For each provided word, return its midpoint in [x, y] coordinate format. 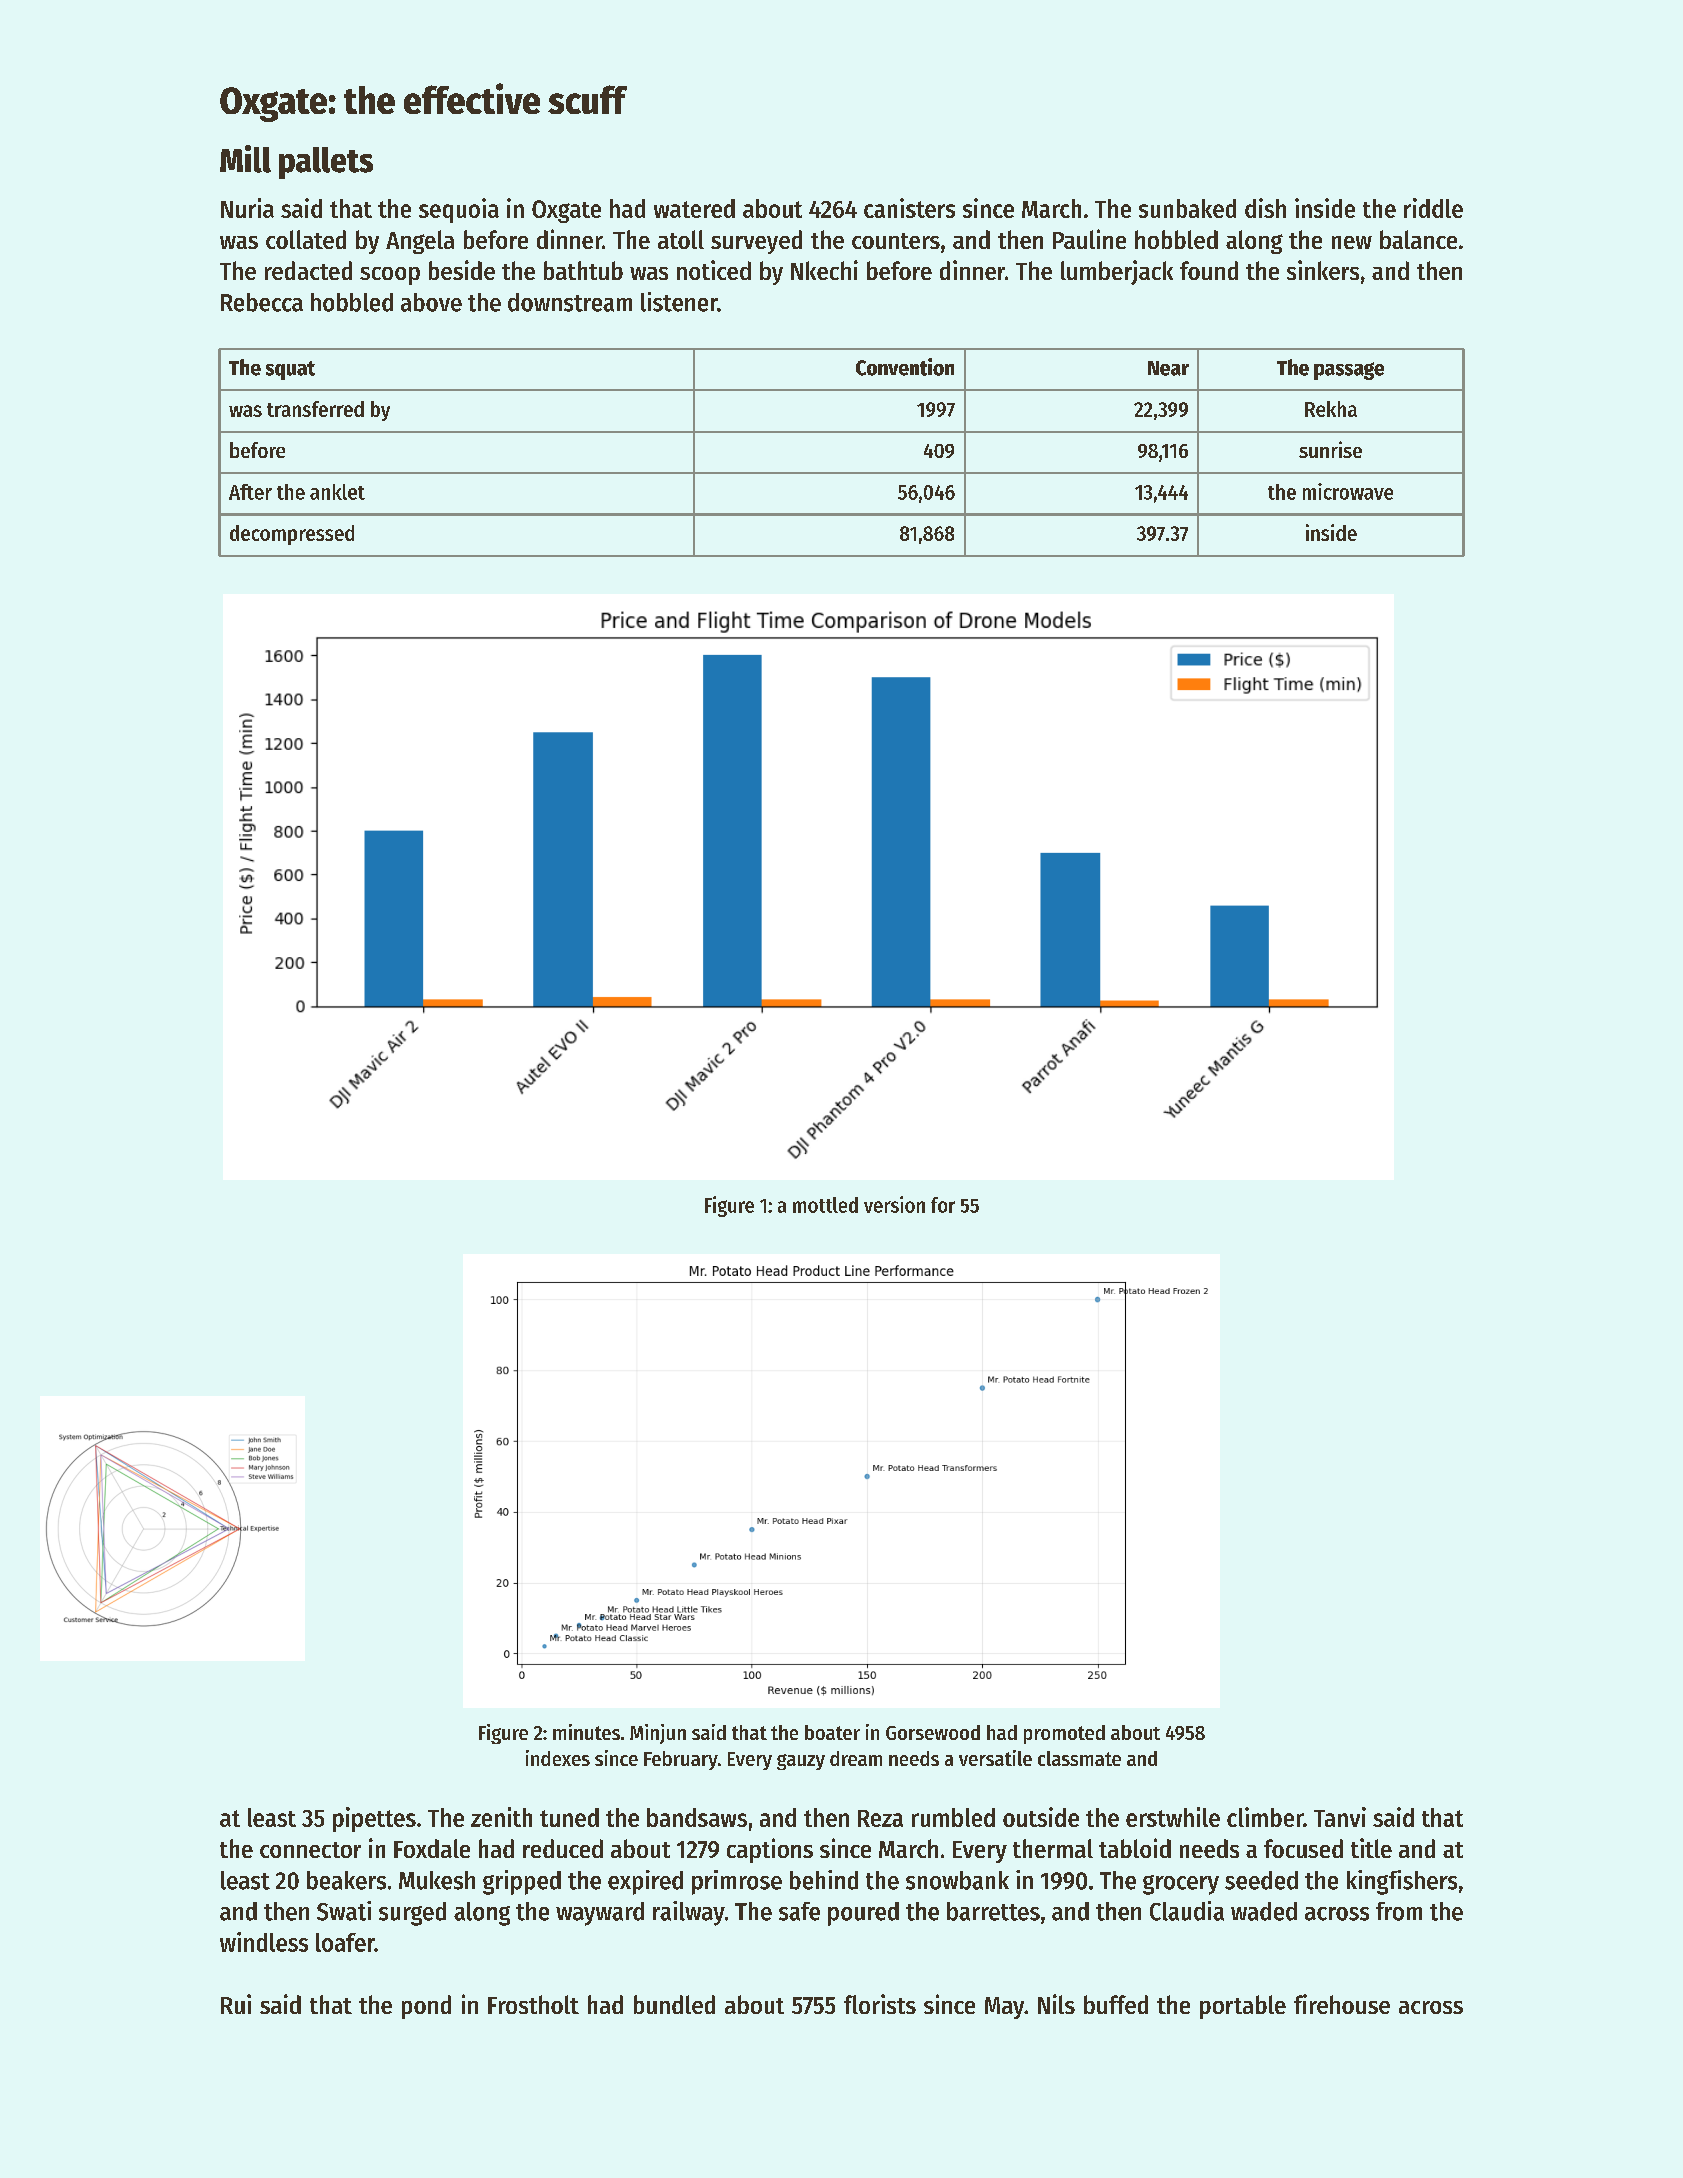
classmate [1079, 1758]
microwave [1348, 491]
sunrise [1330, 449]
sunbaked [1187, 208]
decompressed [292, 535]
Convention [905, 367]
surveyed [756, 242]
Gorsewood [933, 1732]
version [894, 1204]
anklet [337, 492]
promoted [1064, 1734]
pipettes [374, 1819]
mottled [825, 1205]
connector [310, 1850]
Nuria [247, 208]
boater [832, 1732]
